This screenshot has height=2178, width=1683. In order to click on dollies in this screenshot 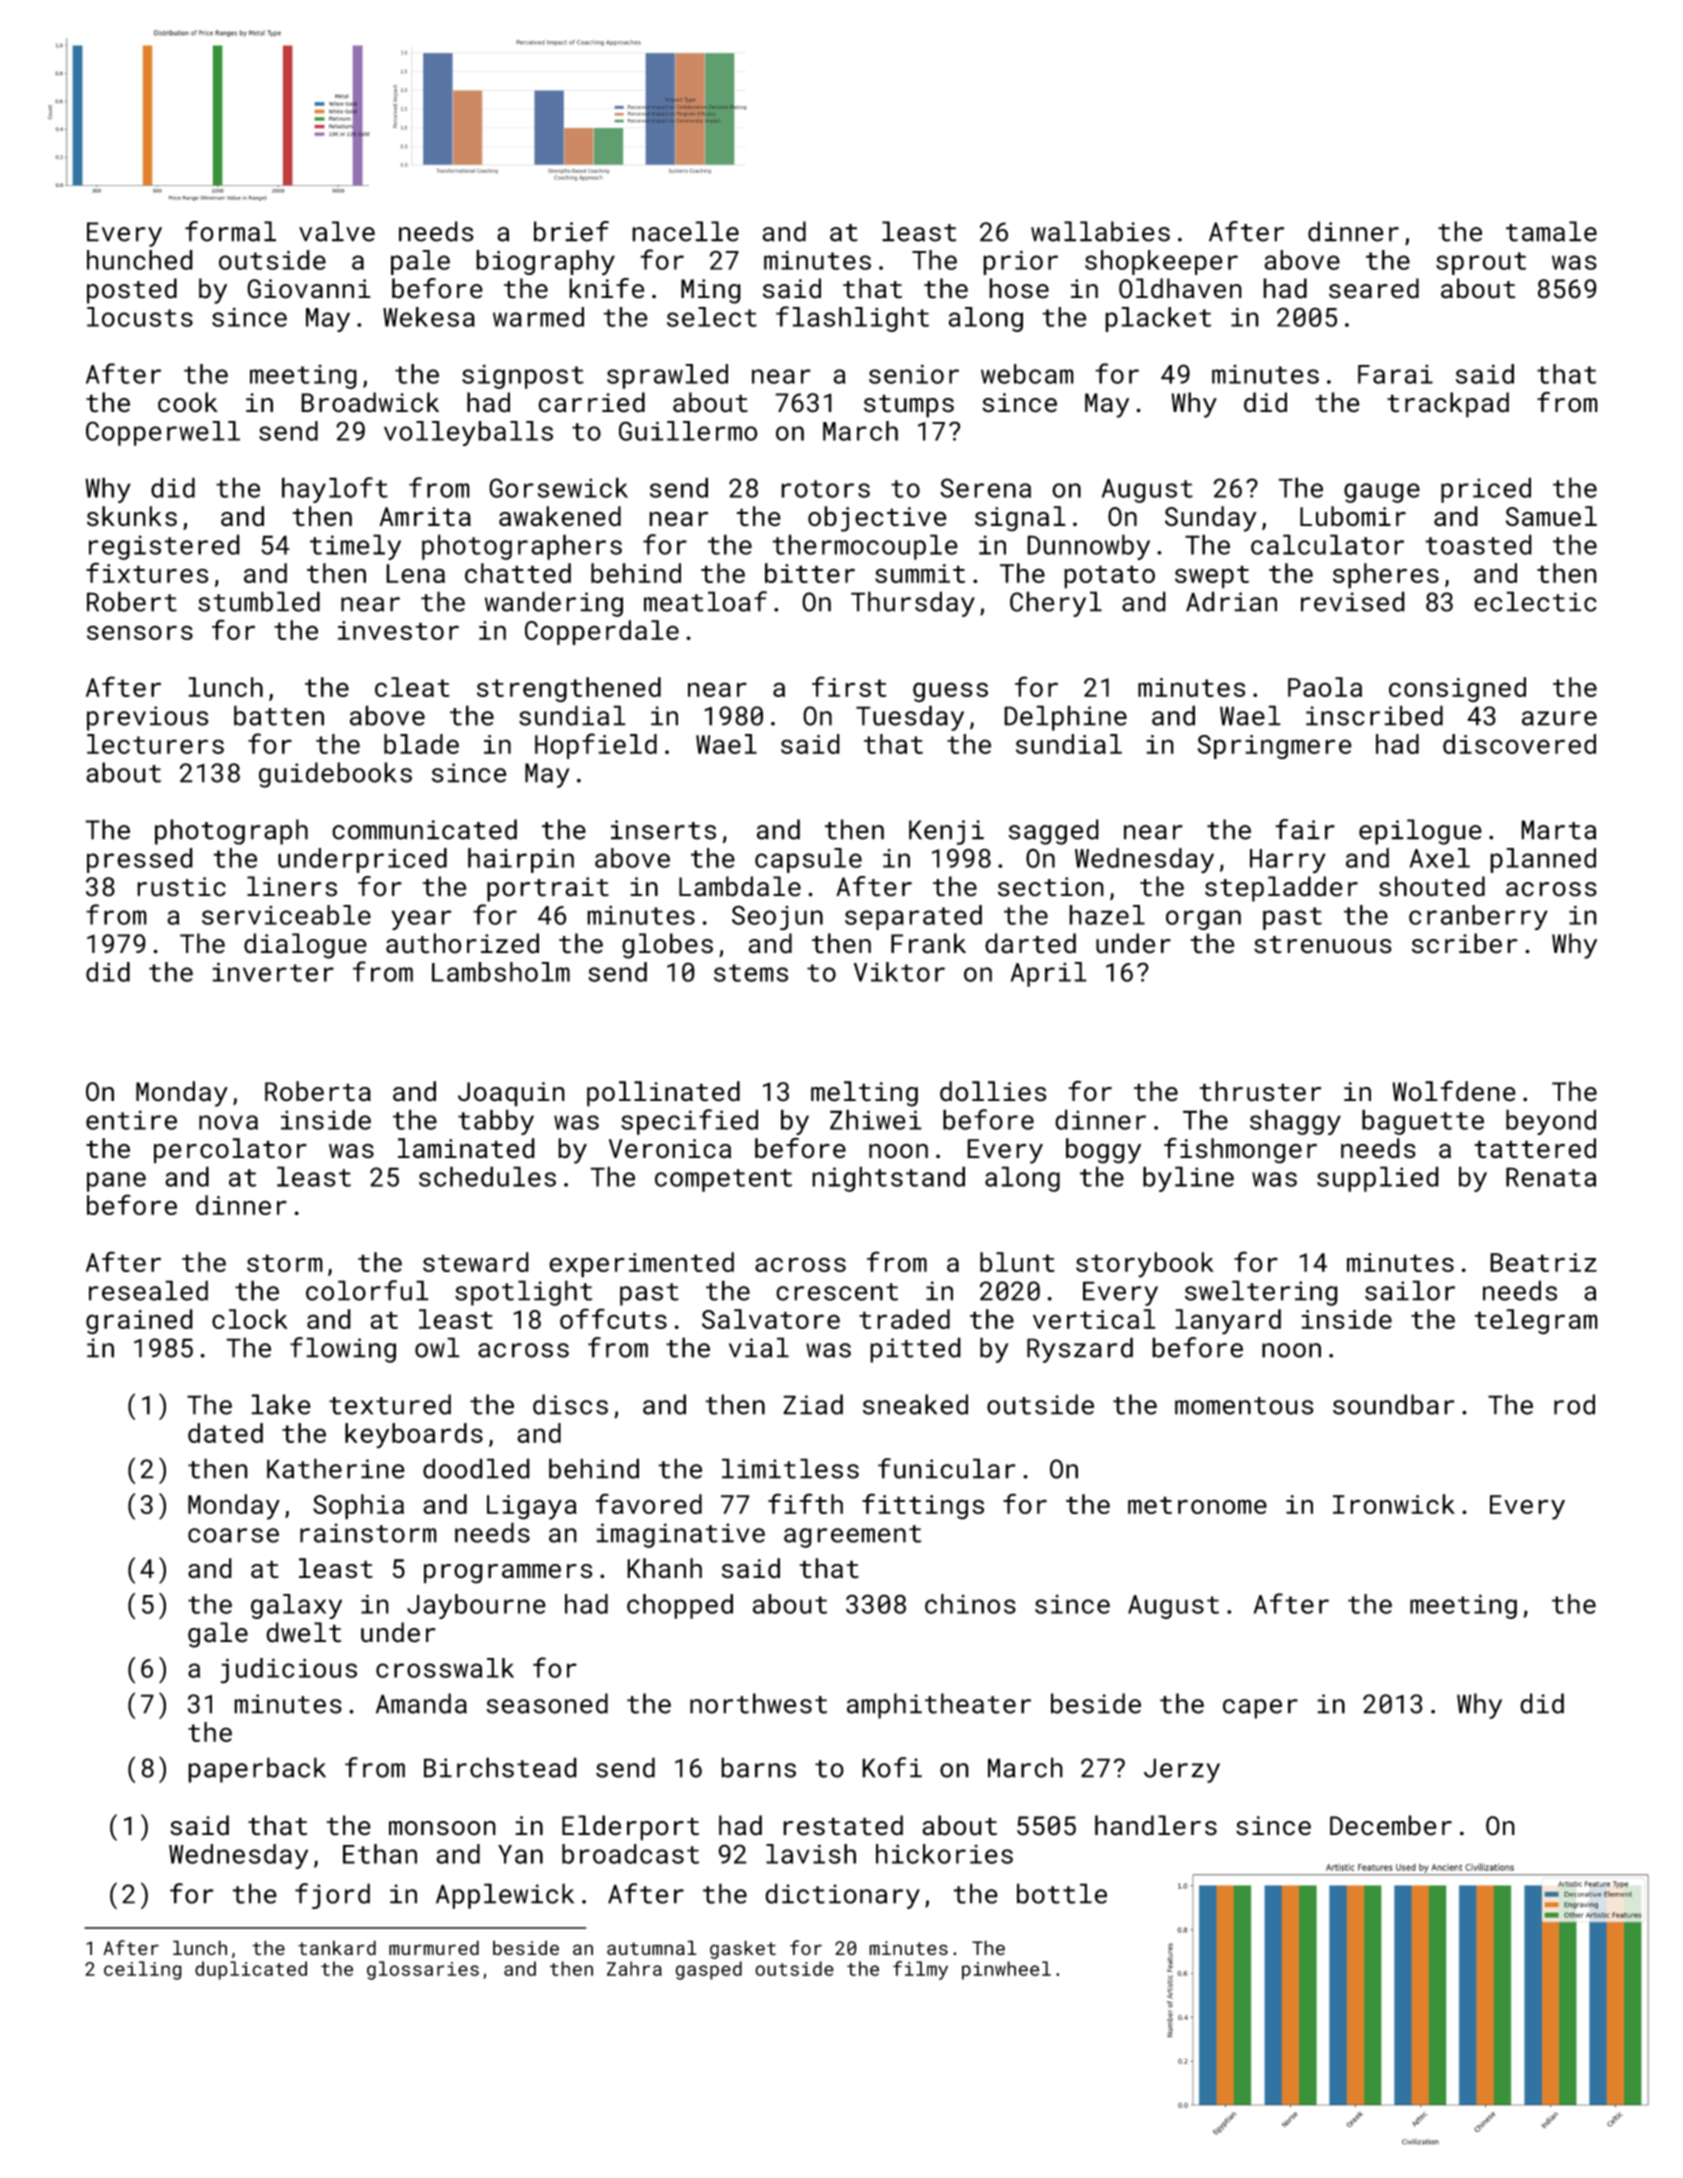, I will do `click(993, 1091)`.
